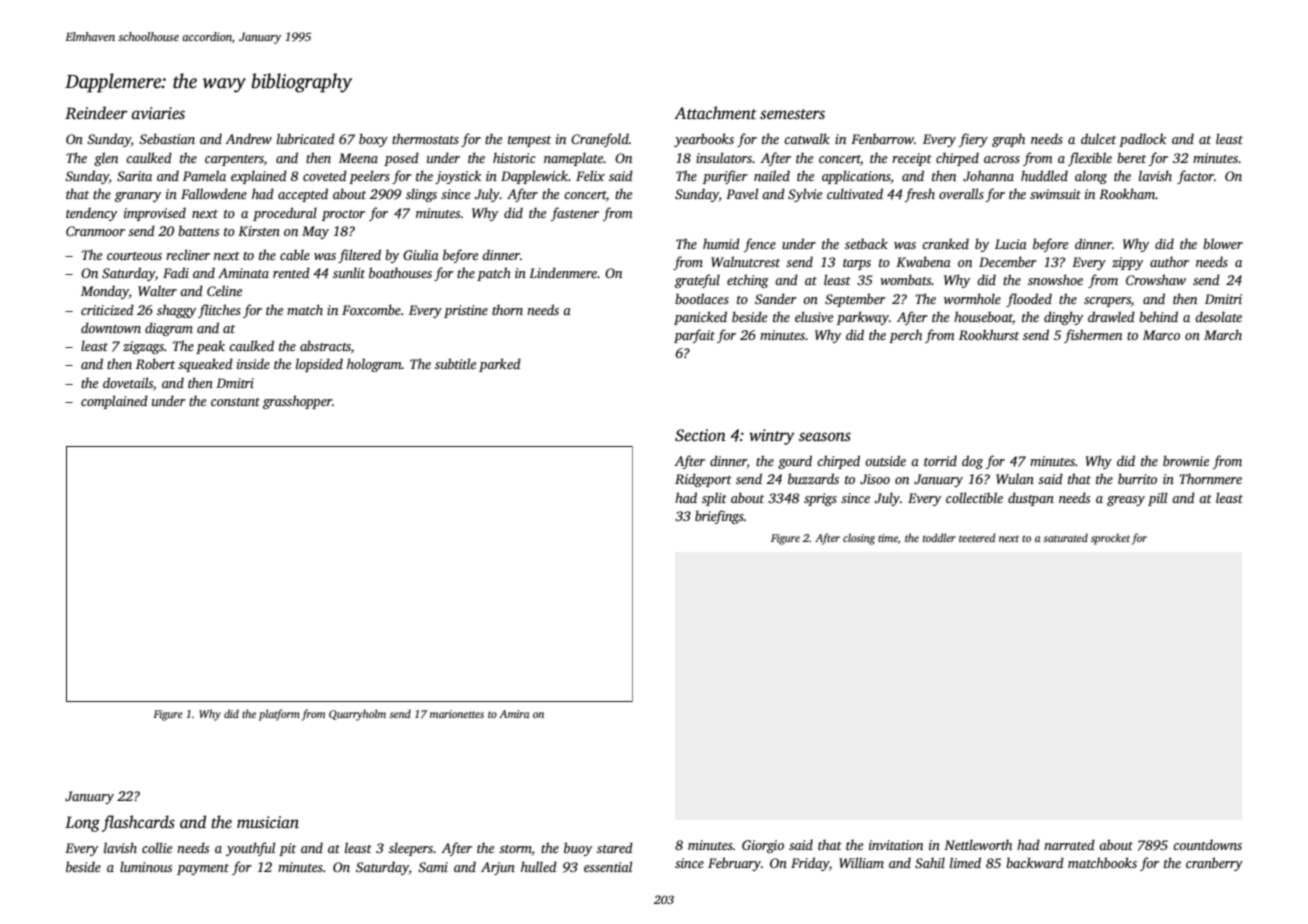 The width and height of the screenshot is (1308, 924). I want to click on platform, so click(279, 715).
